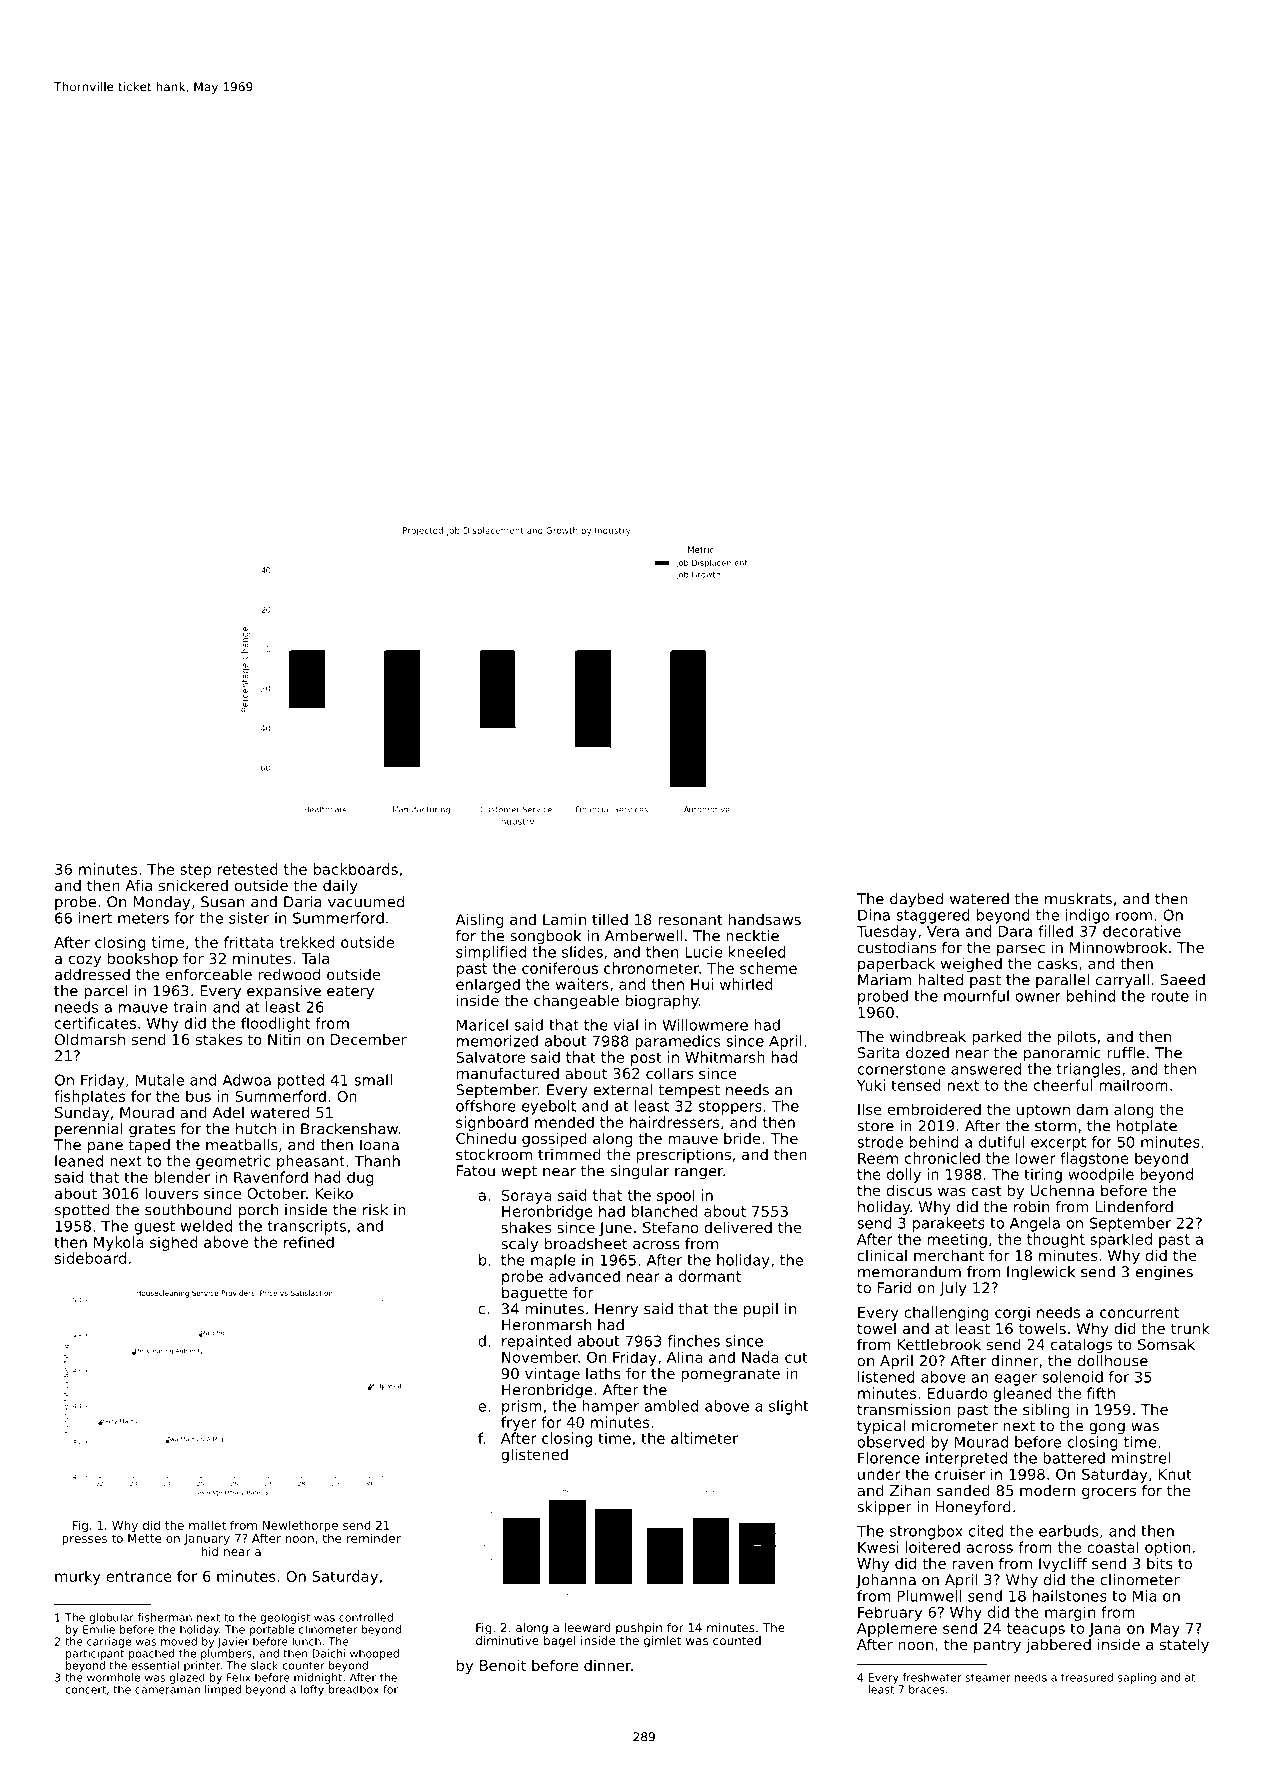 The height and width of the image is (1789, 1265). Describe the element at coordinates (95, 918) in the image. I see `inert` at that location.
